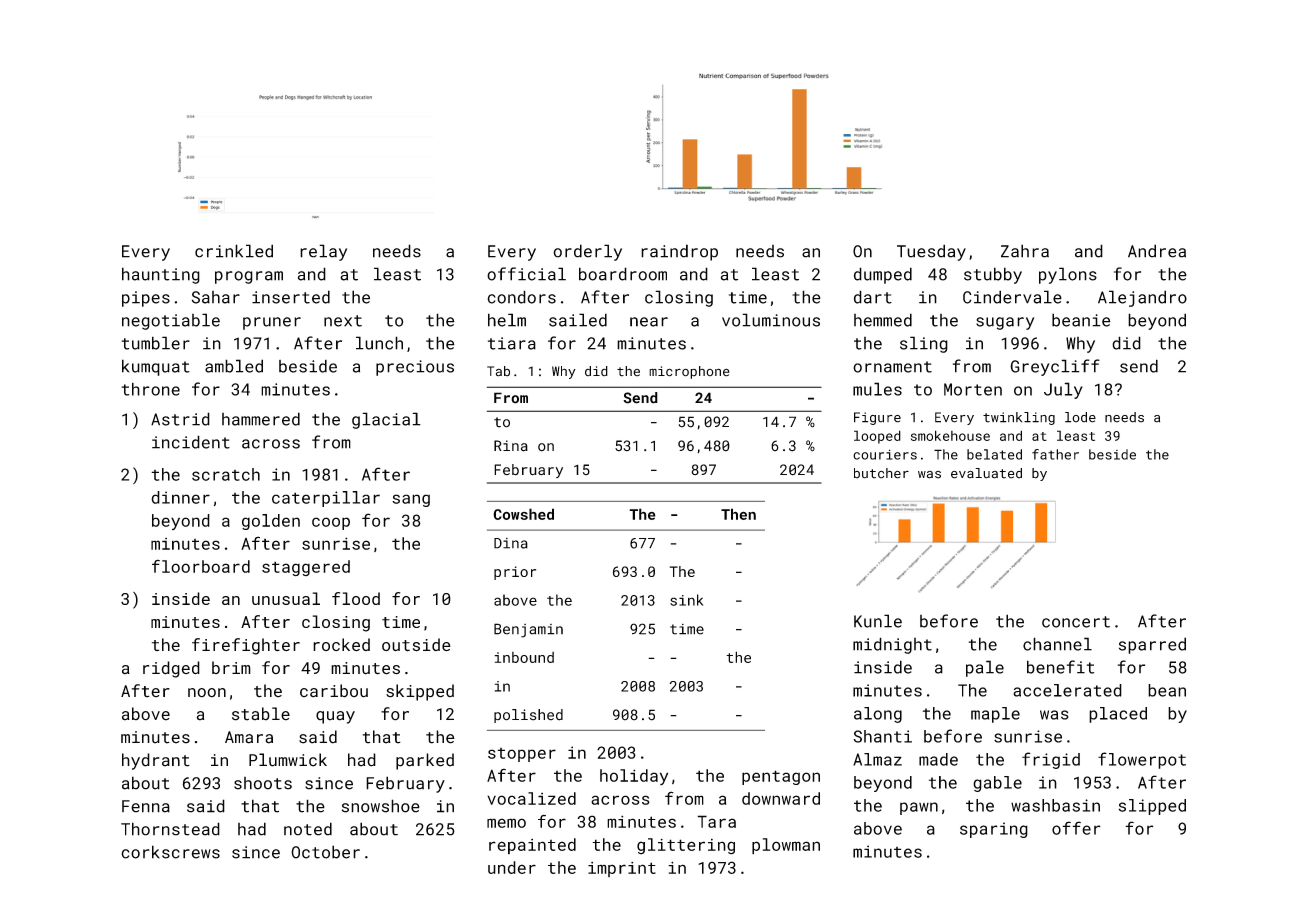  What do you see at coordinates (679, 252) in the image?
I see `raindrop` at bounding box center [679, 252].
